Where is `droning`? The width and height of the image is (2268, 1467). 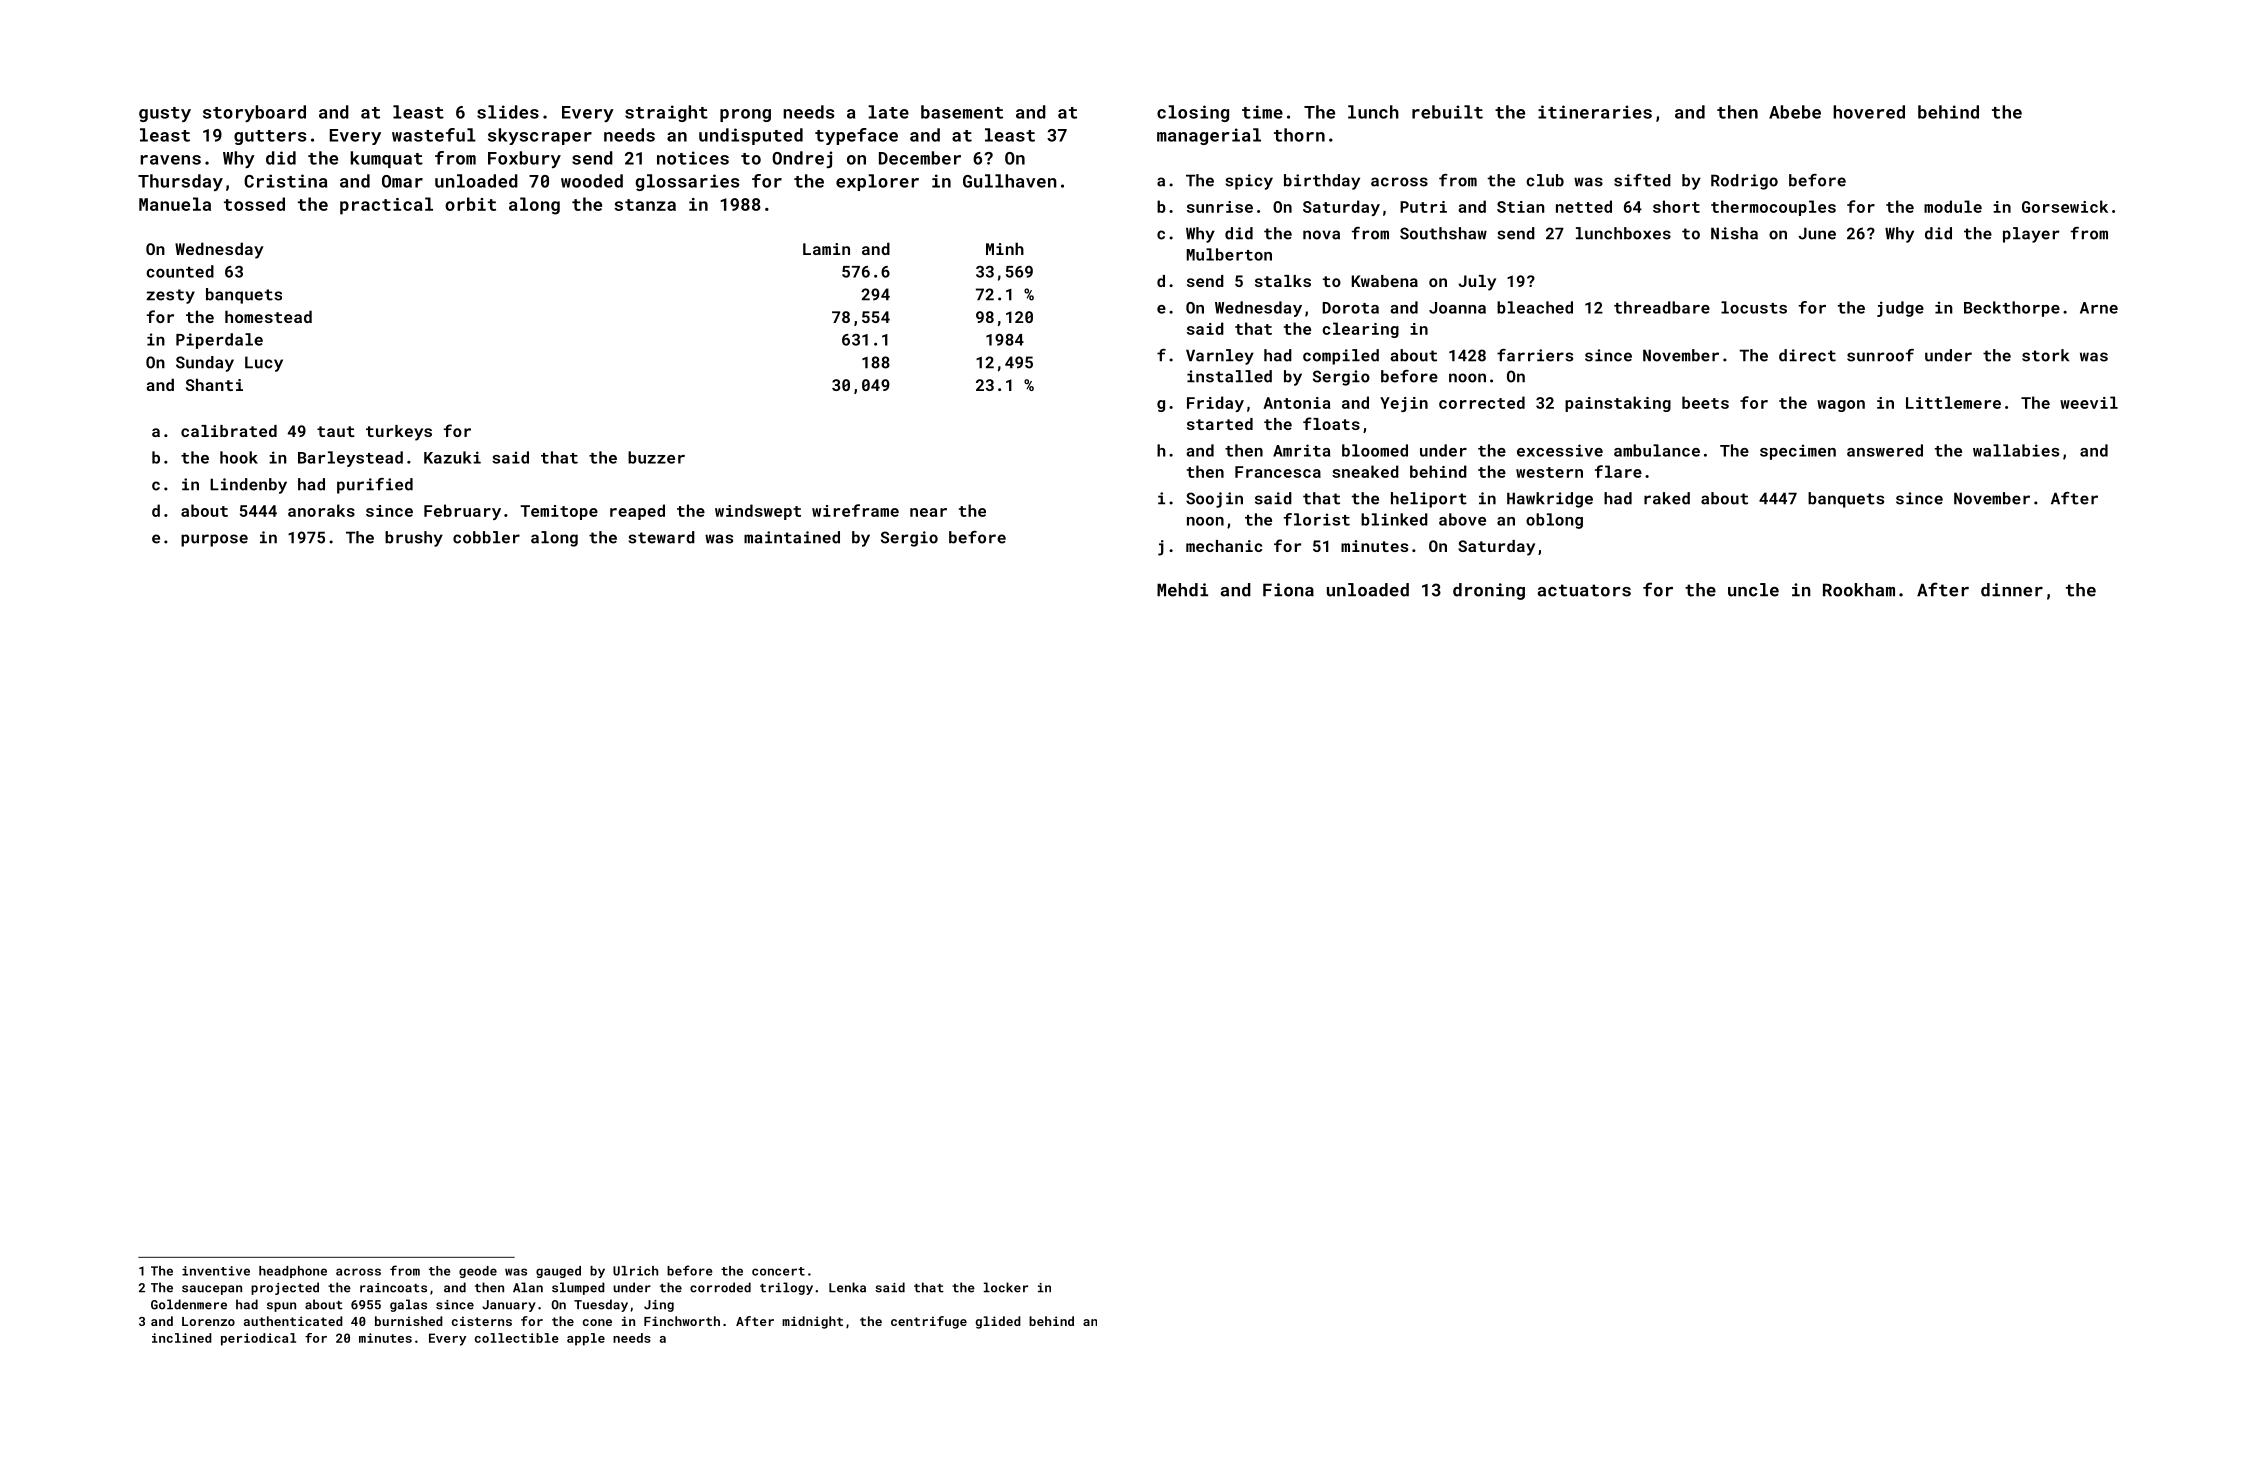
droning is located at coordinates (1489, 591).
